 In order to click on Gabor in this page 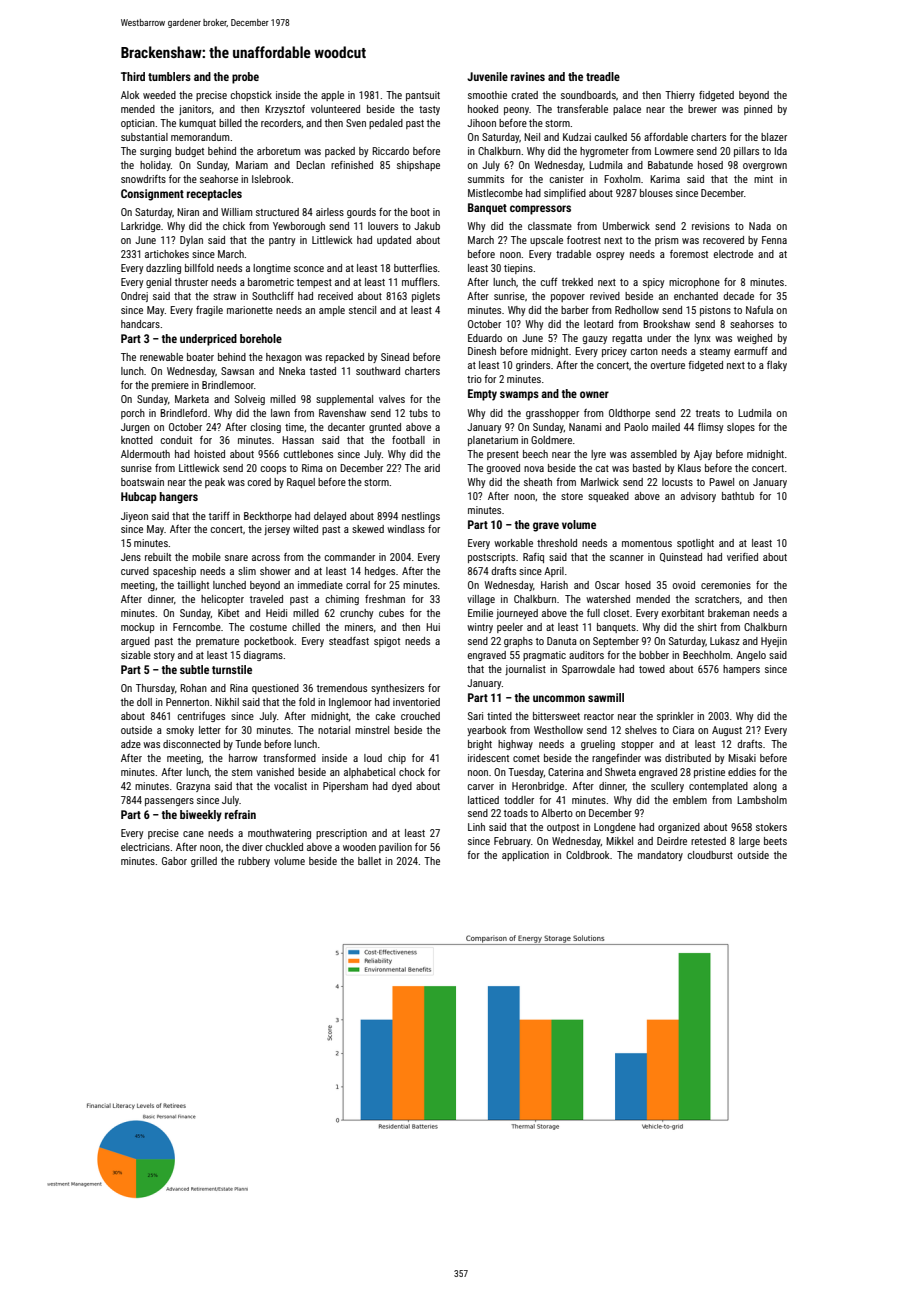, I will do `click(174, 861)`.
